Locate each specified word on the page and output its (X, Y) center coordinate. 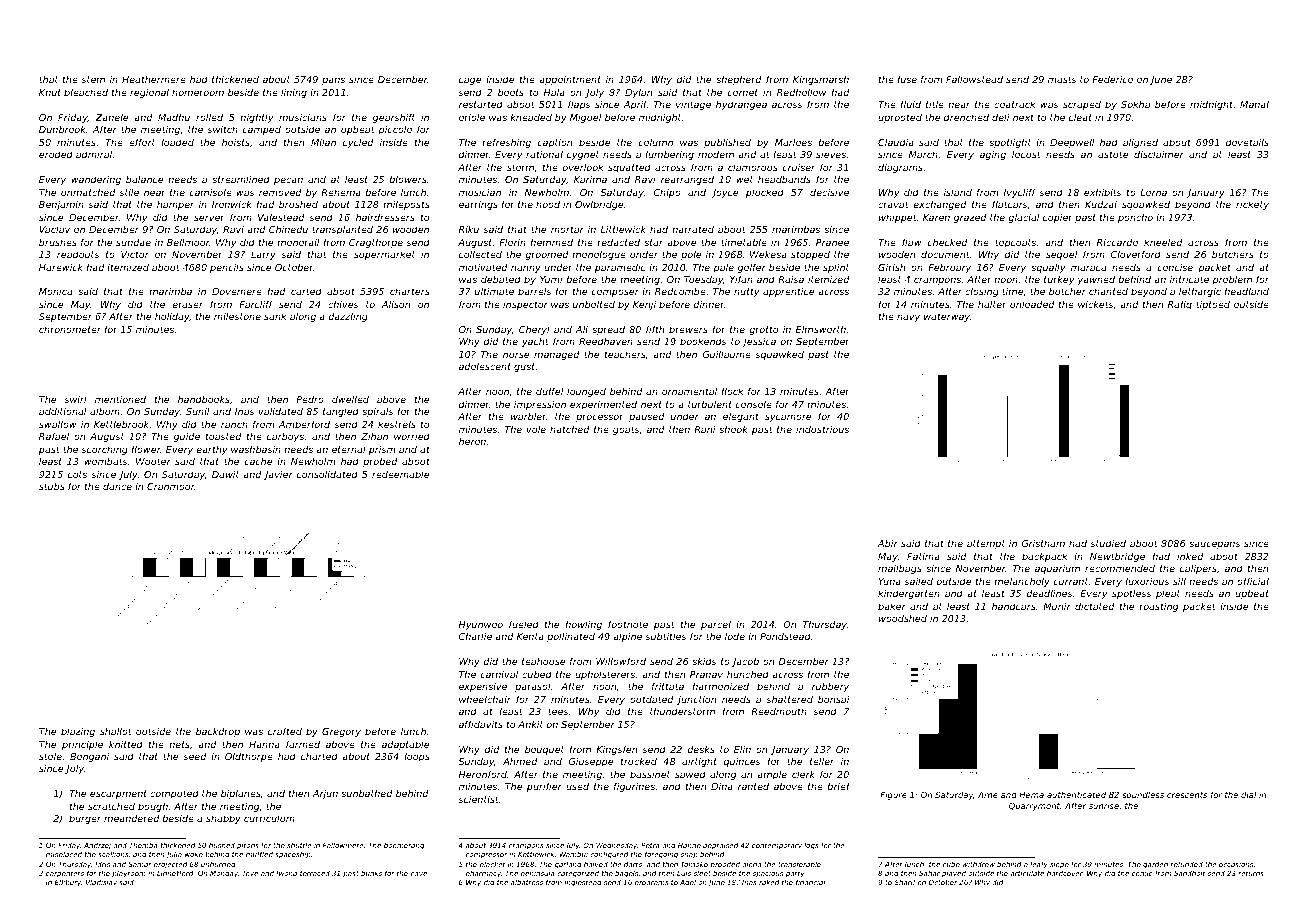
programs (651, 884)
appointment (570, 80)
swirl (75, 399)
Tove (250, 873)
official (1253, 581)
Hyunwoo (481, 625)
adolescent (485, 366)
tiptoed (1213, 305)
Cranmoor (171, 486)
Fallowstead (974, 79)
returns (1251, 873)
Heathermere (154, 79)
